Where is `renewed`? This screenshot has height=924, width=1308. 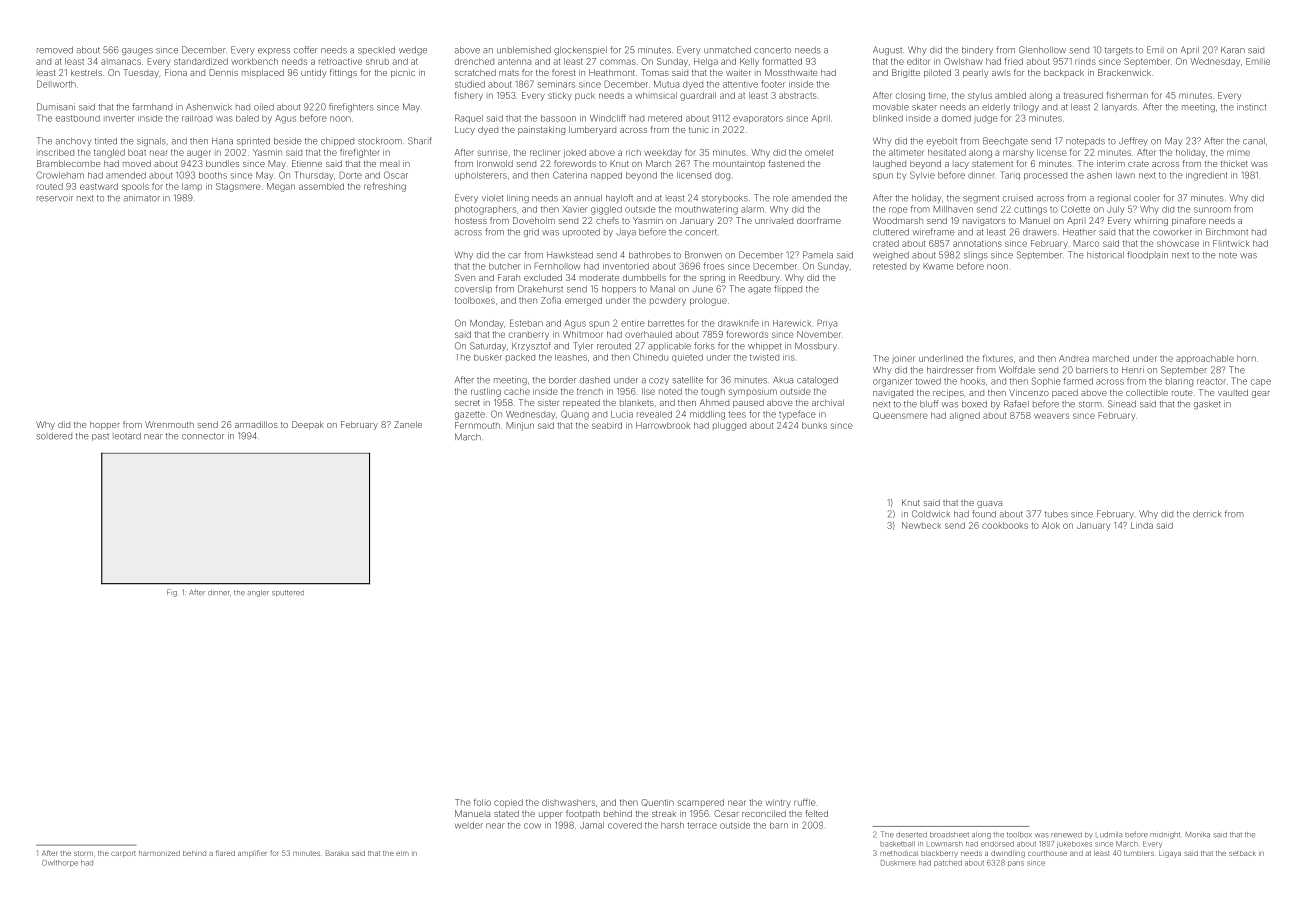 renewed is located at coordinates (1066, 835).
